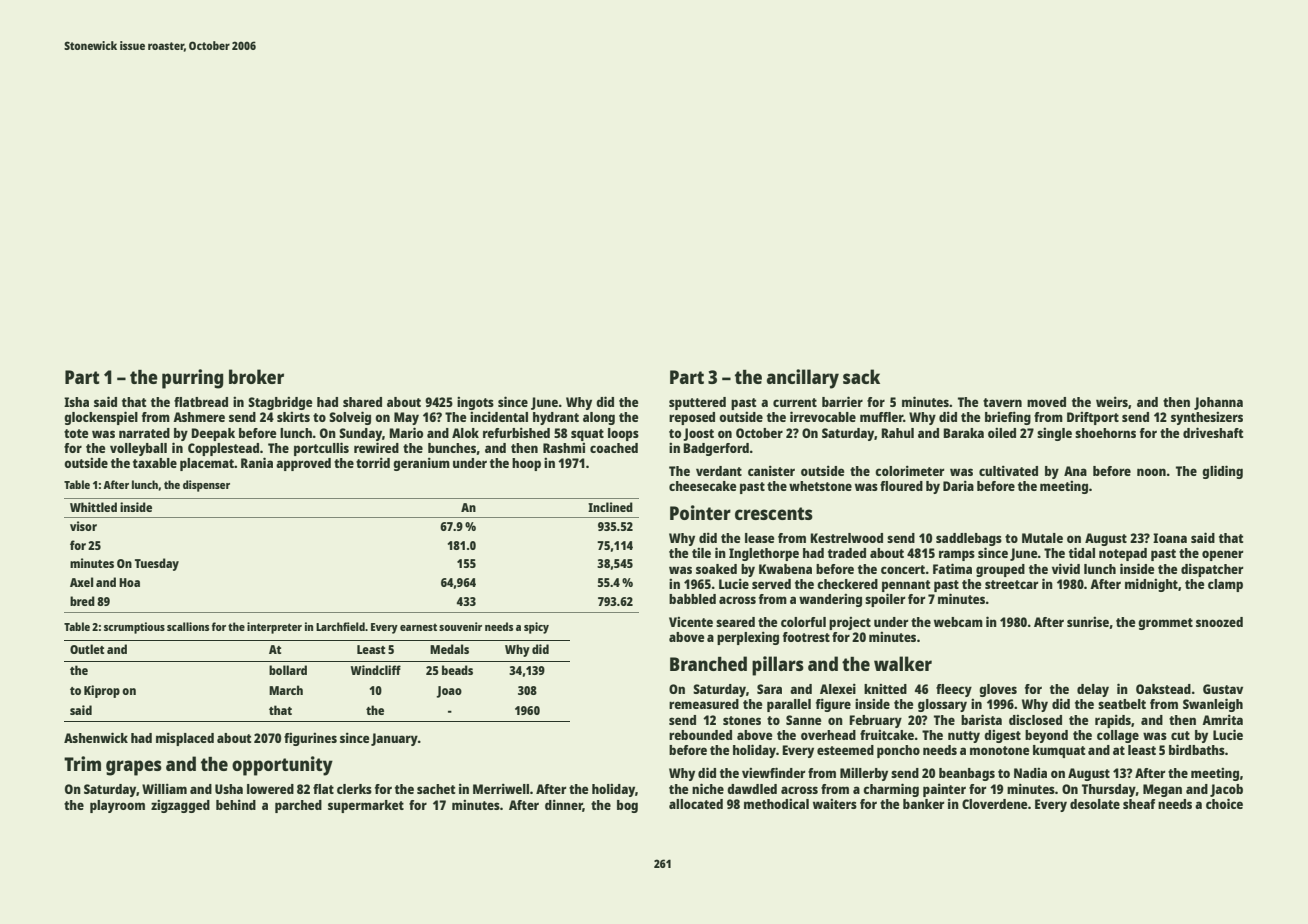  Describe the element at coordinates (958, 622) in the screenshot. I see `webcam` at that location.
